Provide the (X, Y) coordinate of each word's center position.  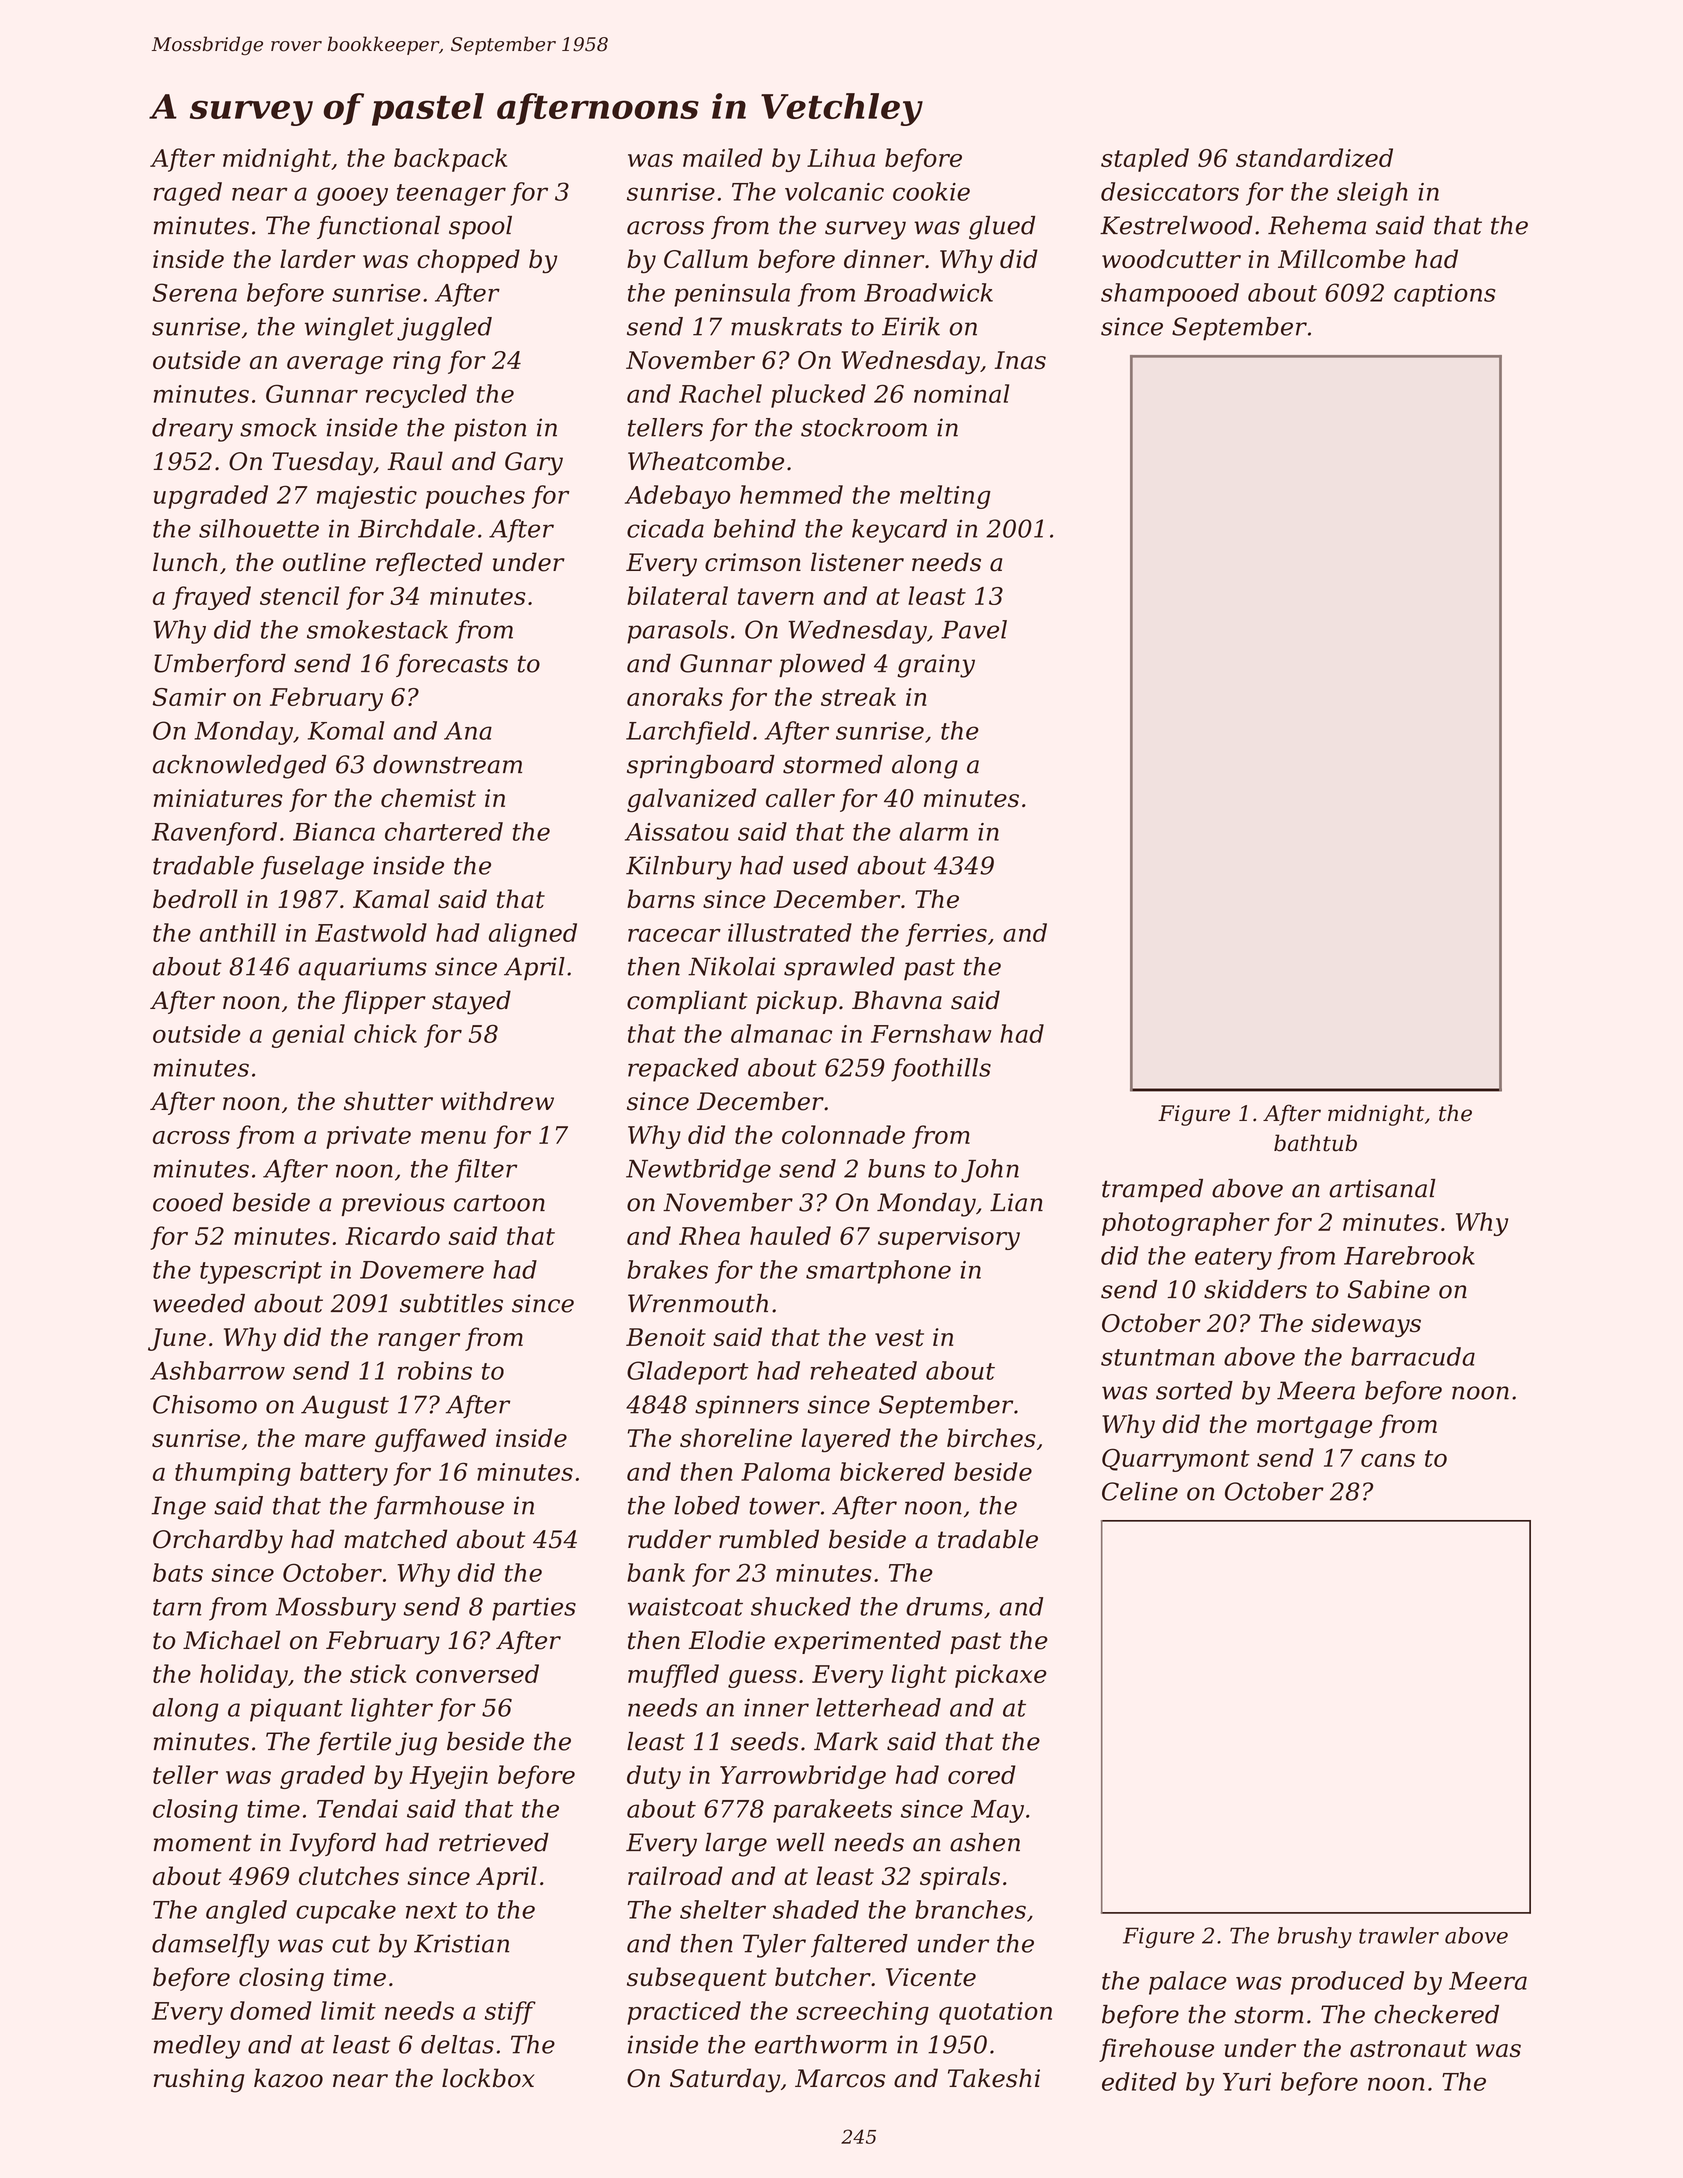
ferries (946, 935)
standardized (1314, 158)
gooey (352, 196)
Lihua (841, 157)
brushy (1315, 1937)
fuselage (312, 868)
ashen (985, 1842)
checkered (1436, 2014)
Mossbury (336, 1609)
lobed (707, 1505)
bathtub (1315, 1143)
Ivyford (332, 1845)
